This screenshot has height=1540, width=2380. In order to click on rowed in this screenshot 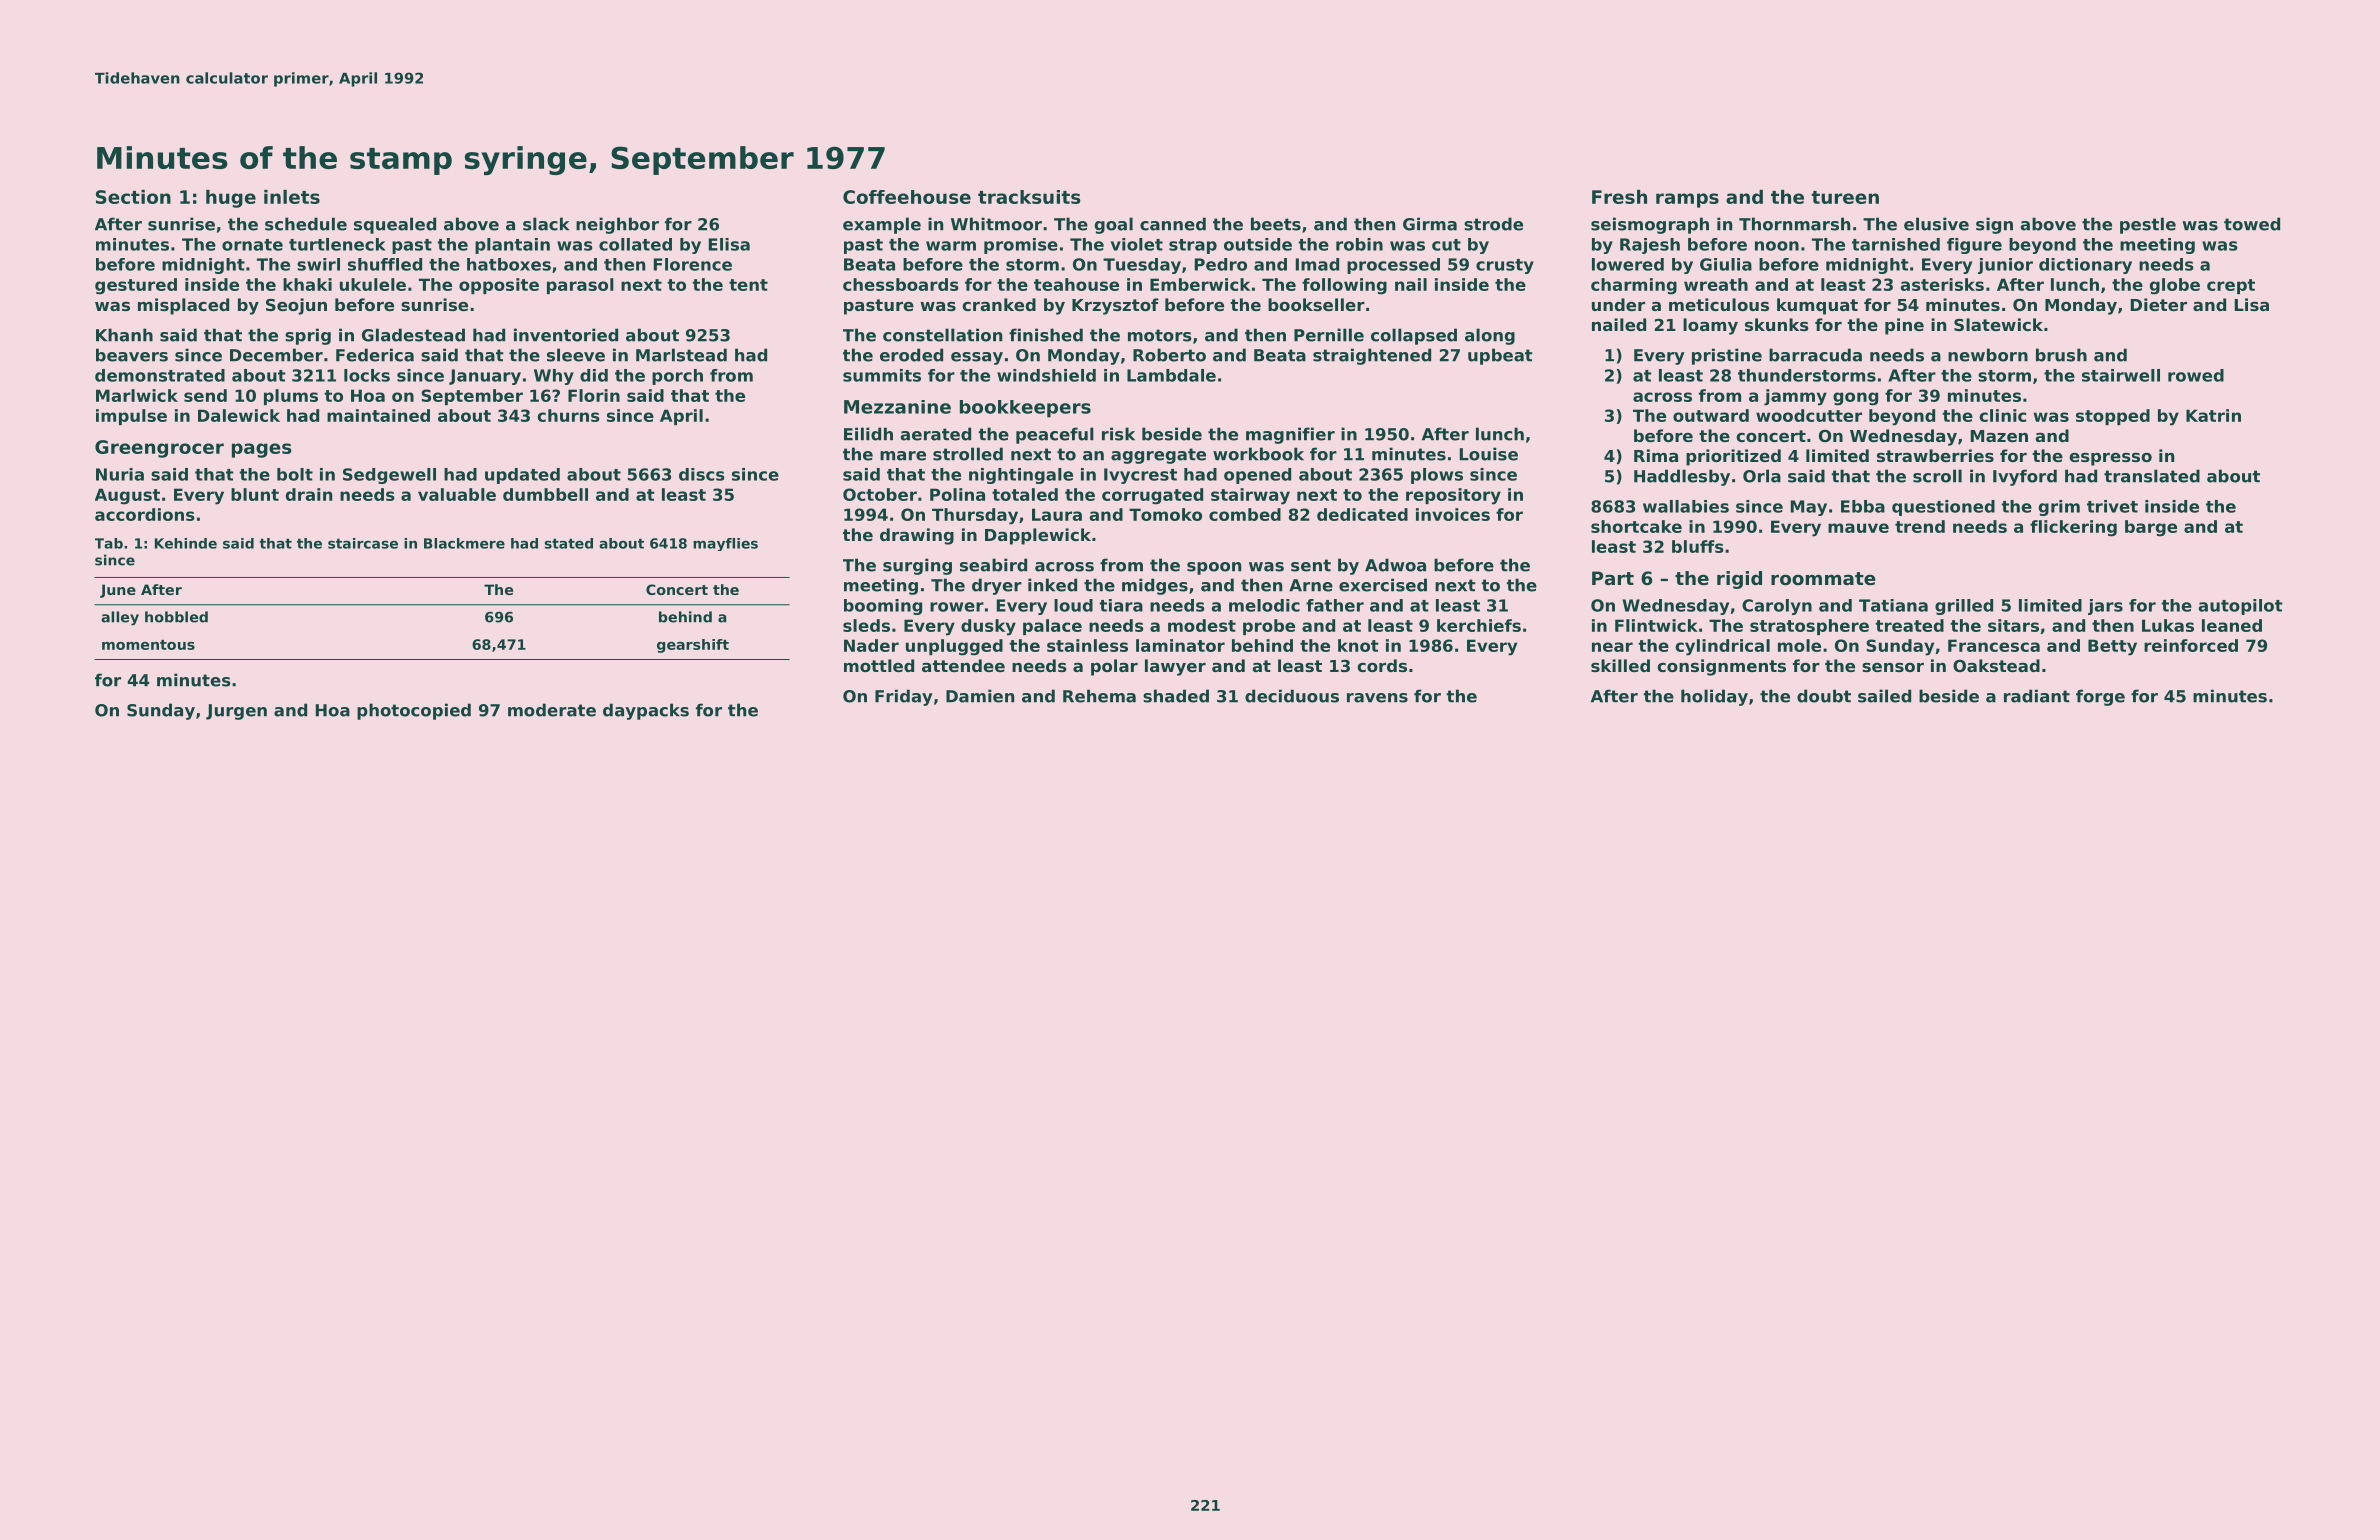, I will do `click(2196, 375)`.
